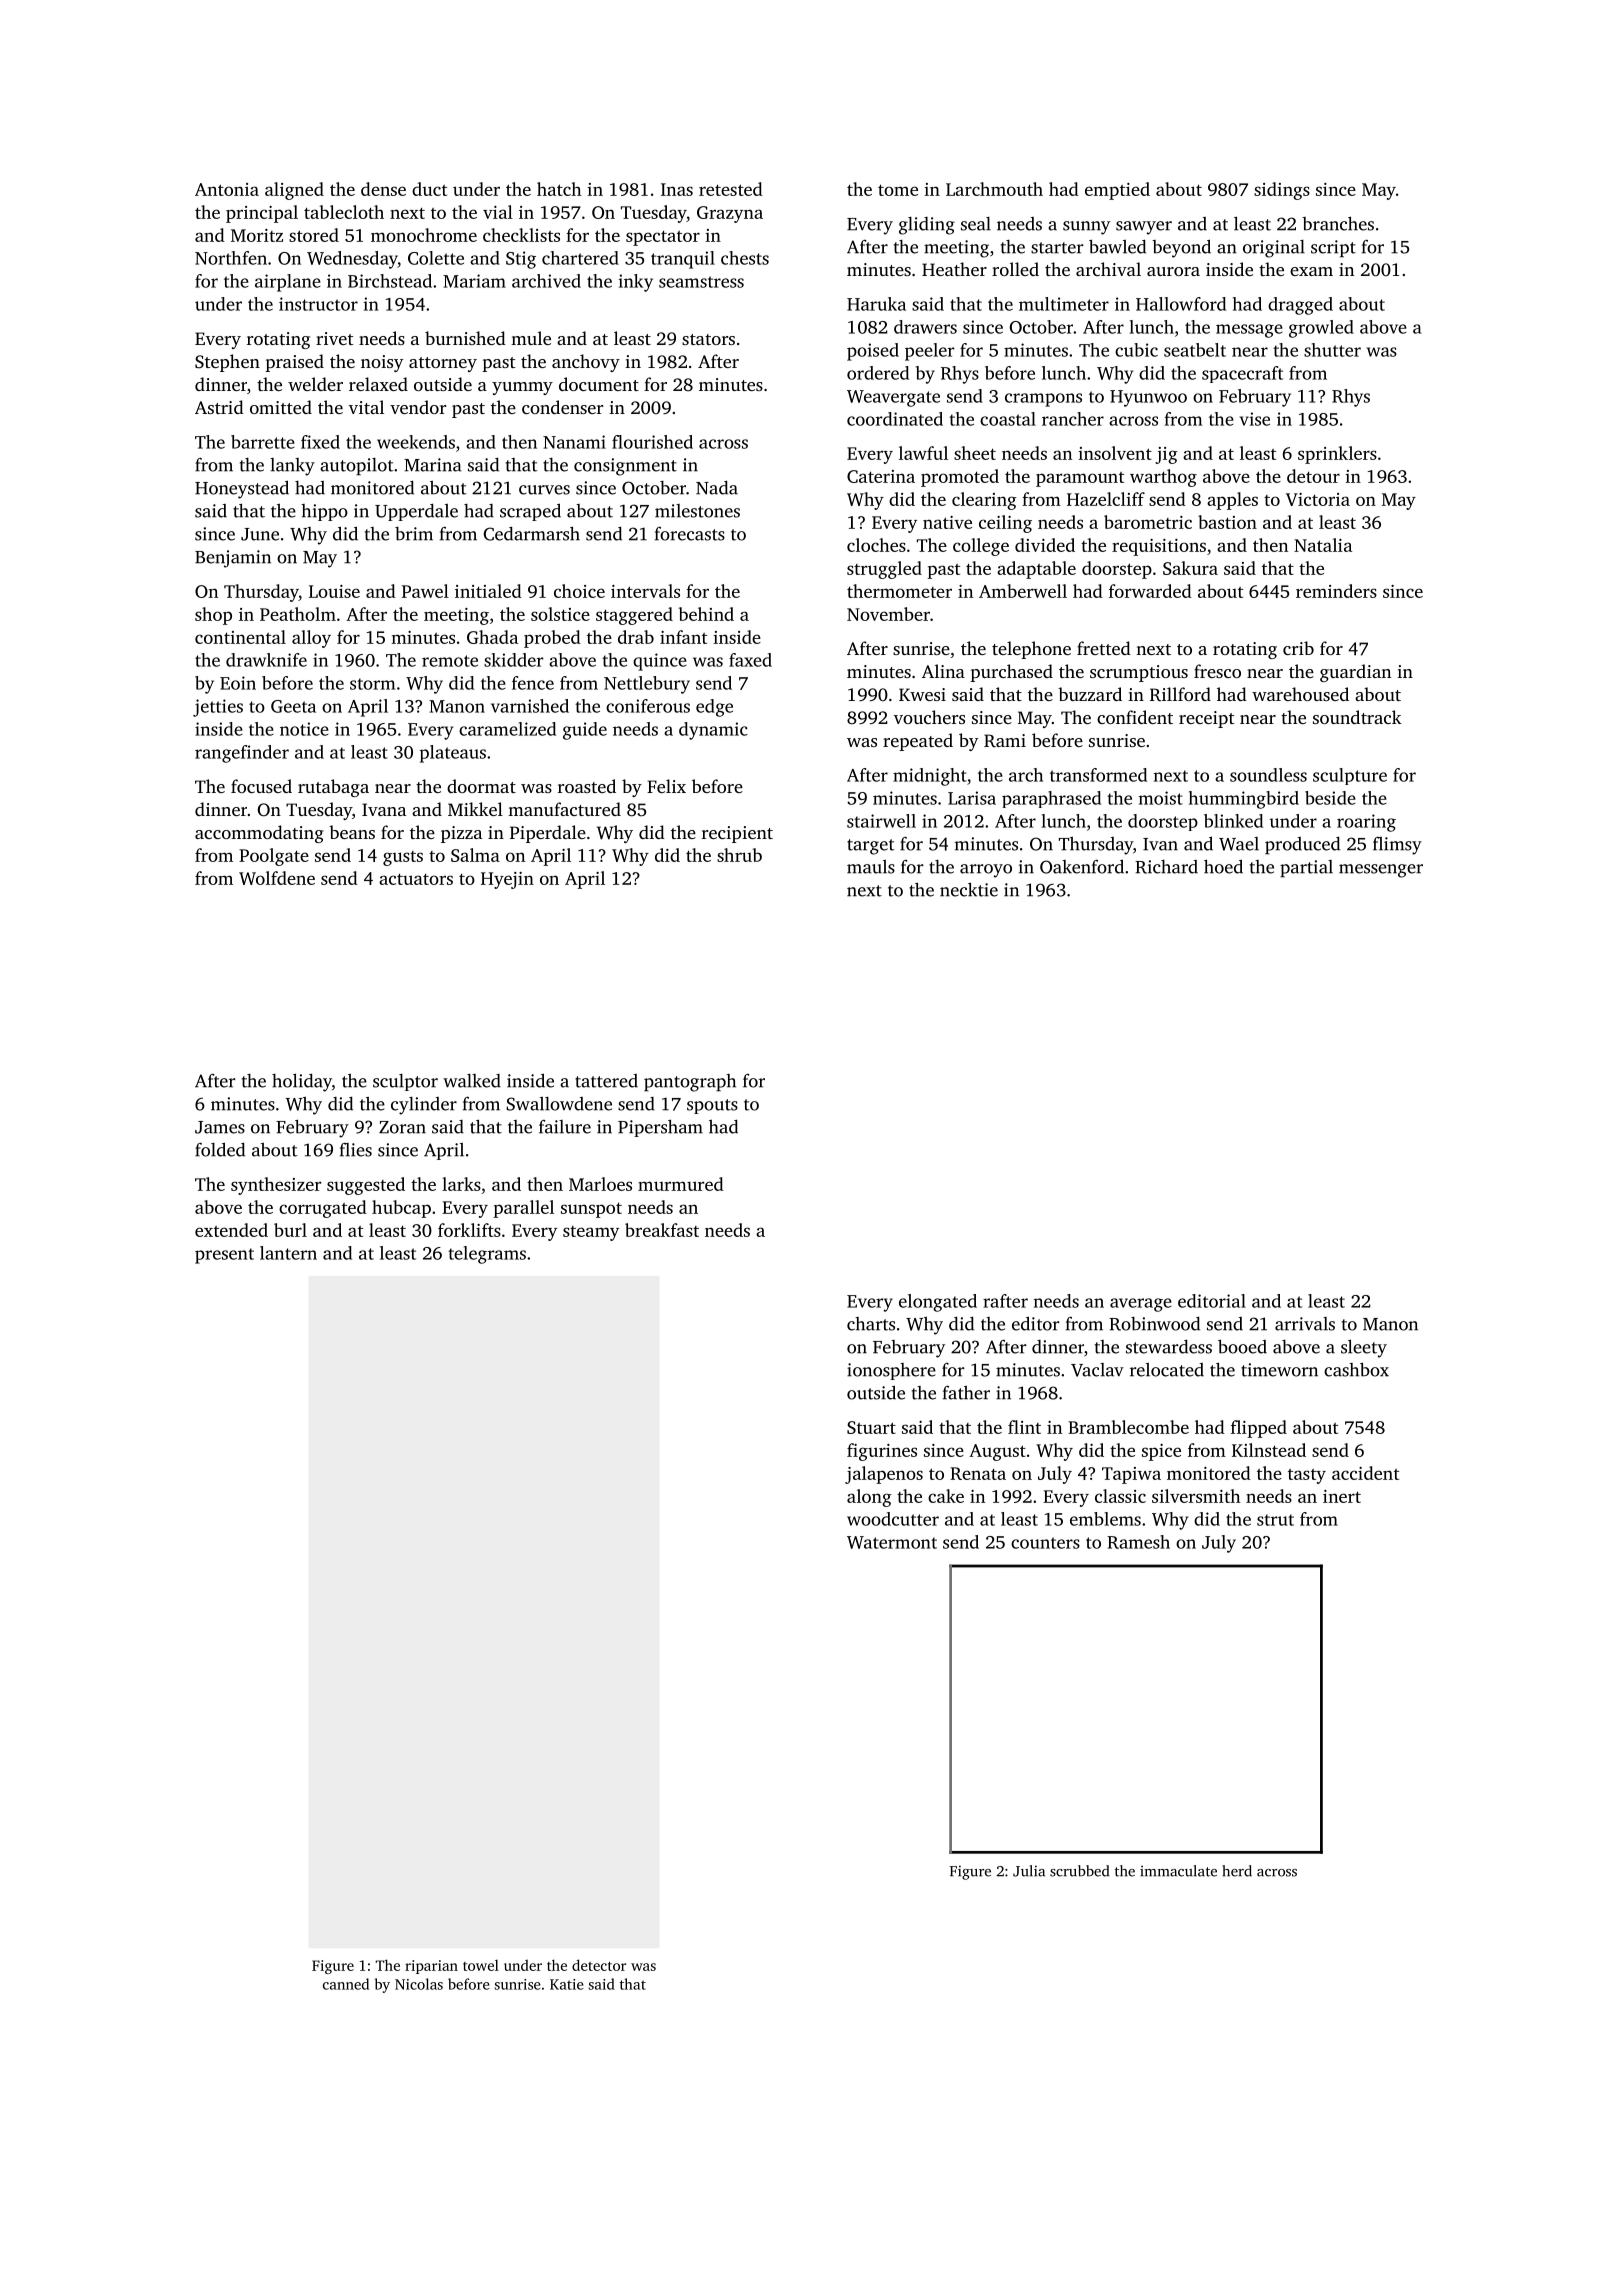  I want to click on Julia, so click(1029, 1871).
